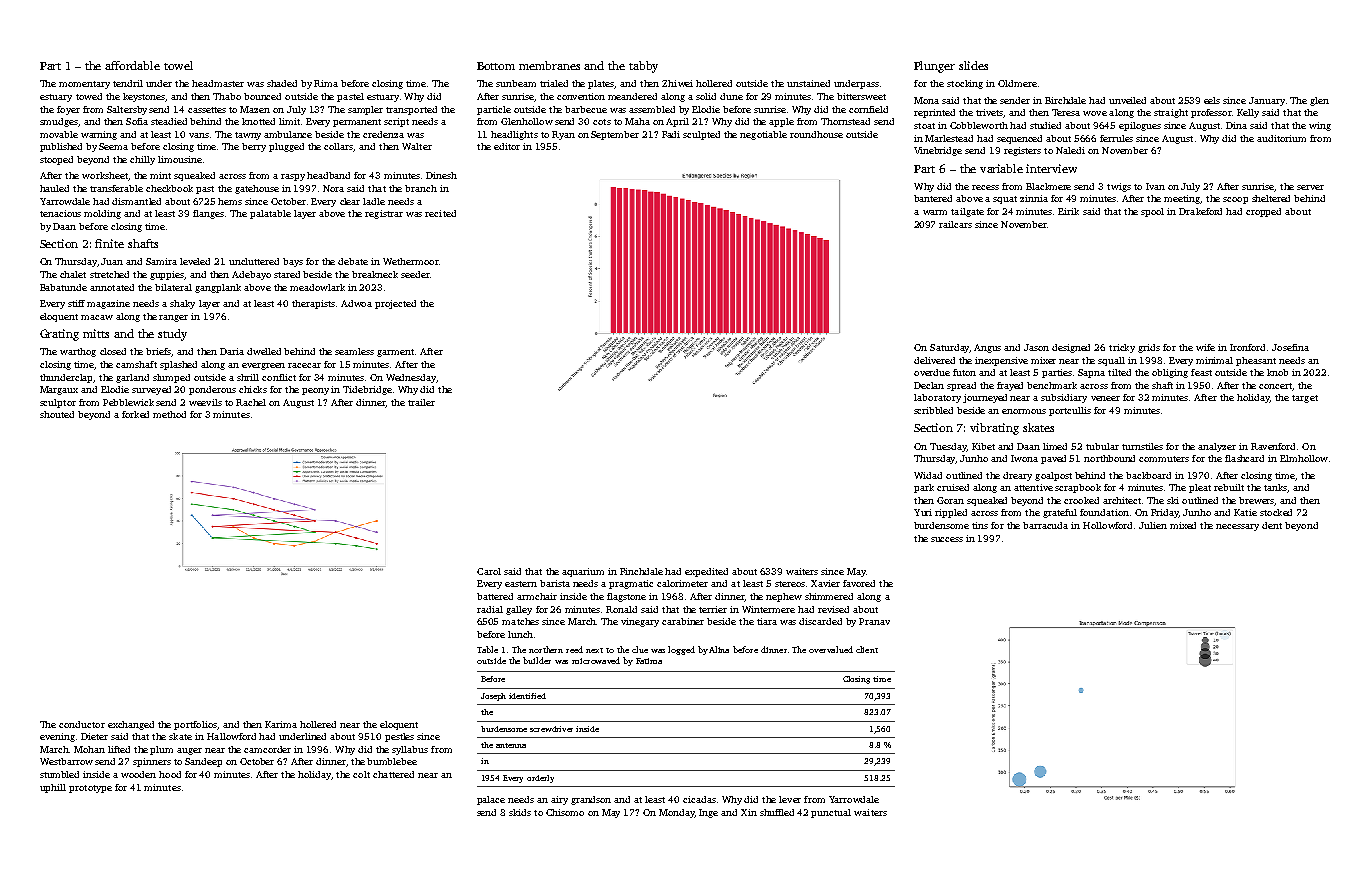 The height and width of the image is (887, 1372). What do you see at coordinates (641, 571) in the image?
I see `Finchdale` at bounding box center [641, 571].
